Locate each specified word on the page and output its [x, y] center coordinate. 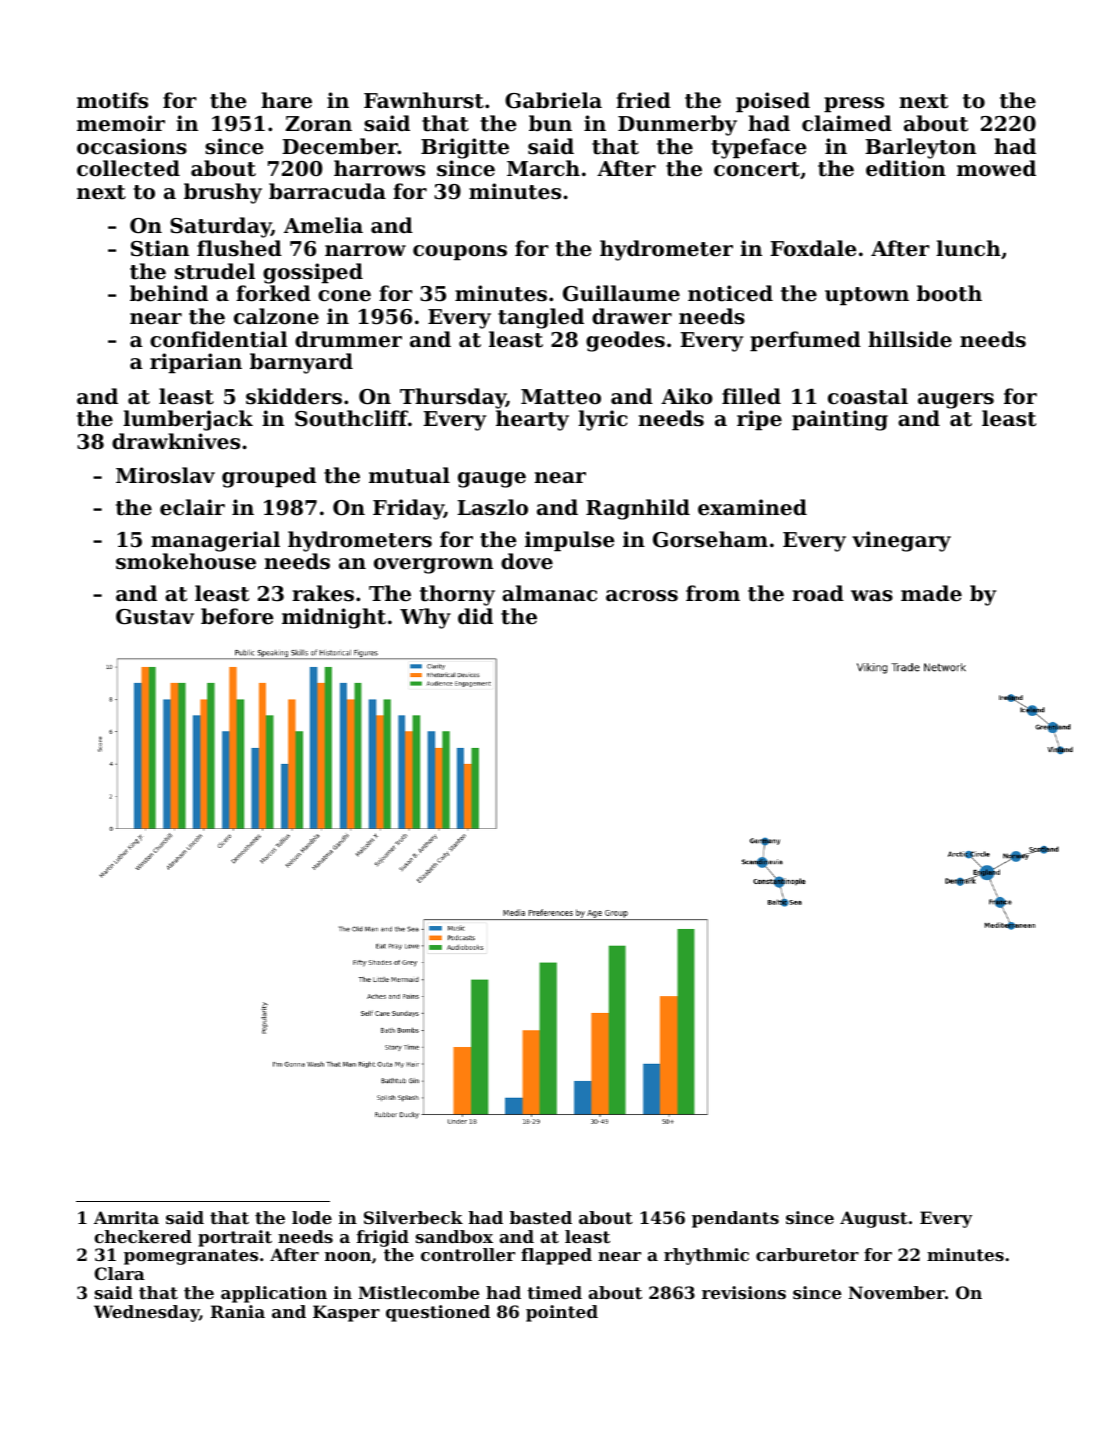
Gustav [155, 617]
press [854, 105]
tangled [541, 318]
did [475, 616]
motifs [112, 100]
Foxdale [813, 248]
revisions [744, 1292]
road [818, 593]
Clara [119, 1273]
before [237, 616]
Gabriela [553, 100]
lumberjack [188, 420]
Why [425, 618]
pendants [735, 1219]
